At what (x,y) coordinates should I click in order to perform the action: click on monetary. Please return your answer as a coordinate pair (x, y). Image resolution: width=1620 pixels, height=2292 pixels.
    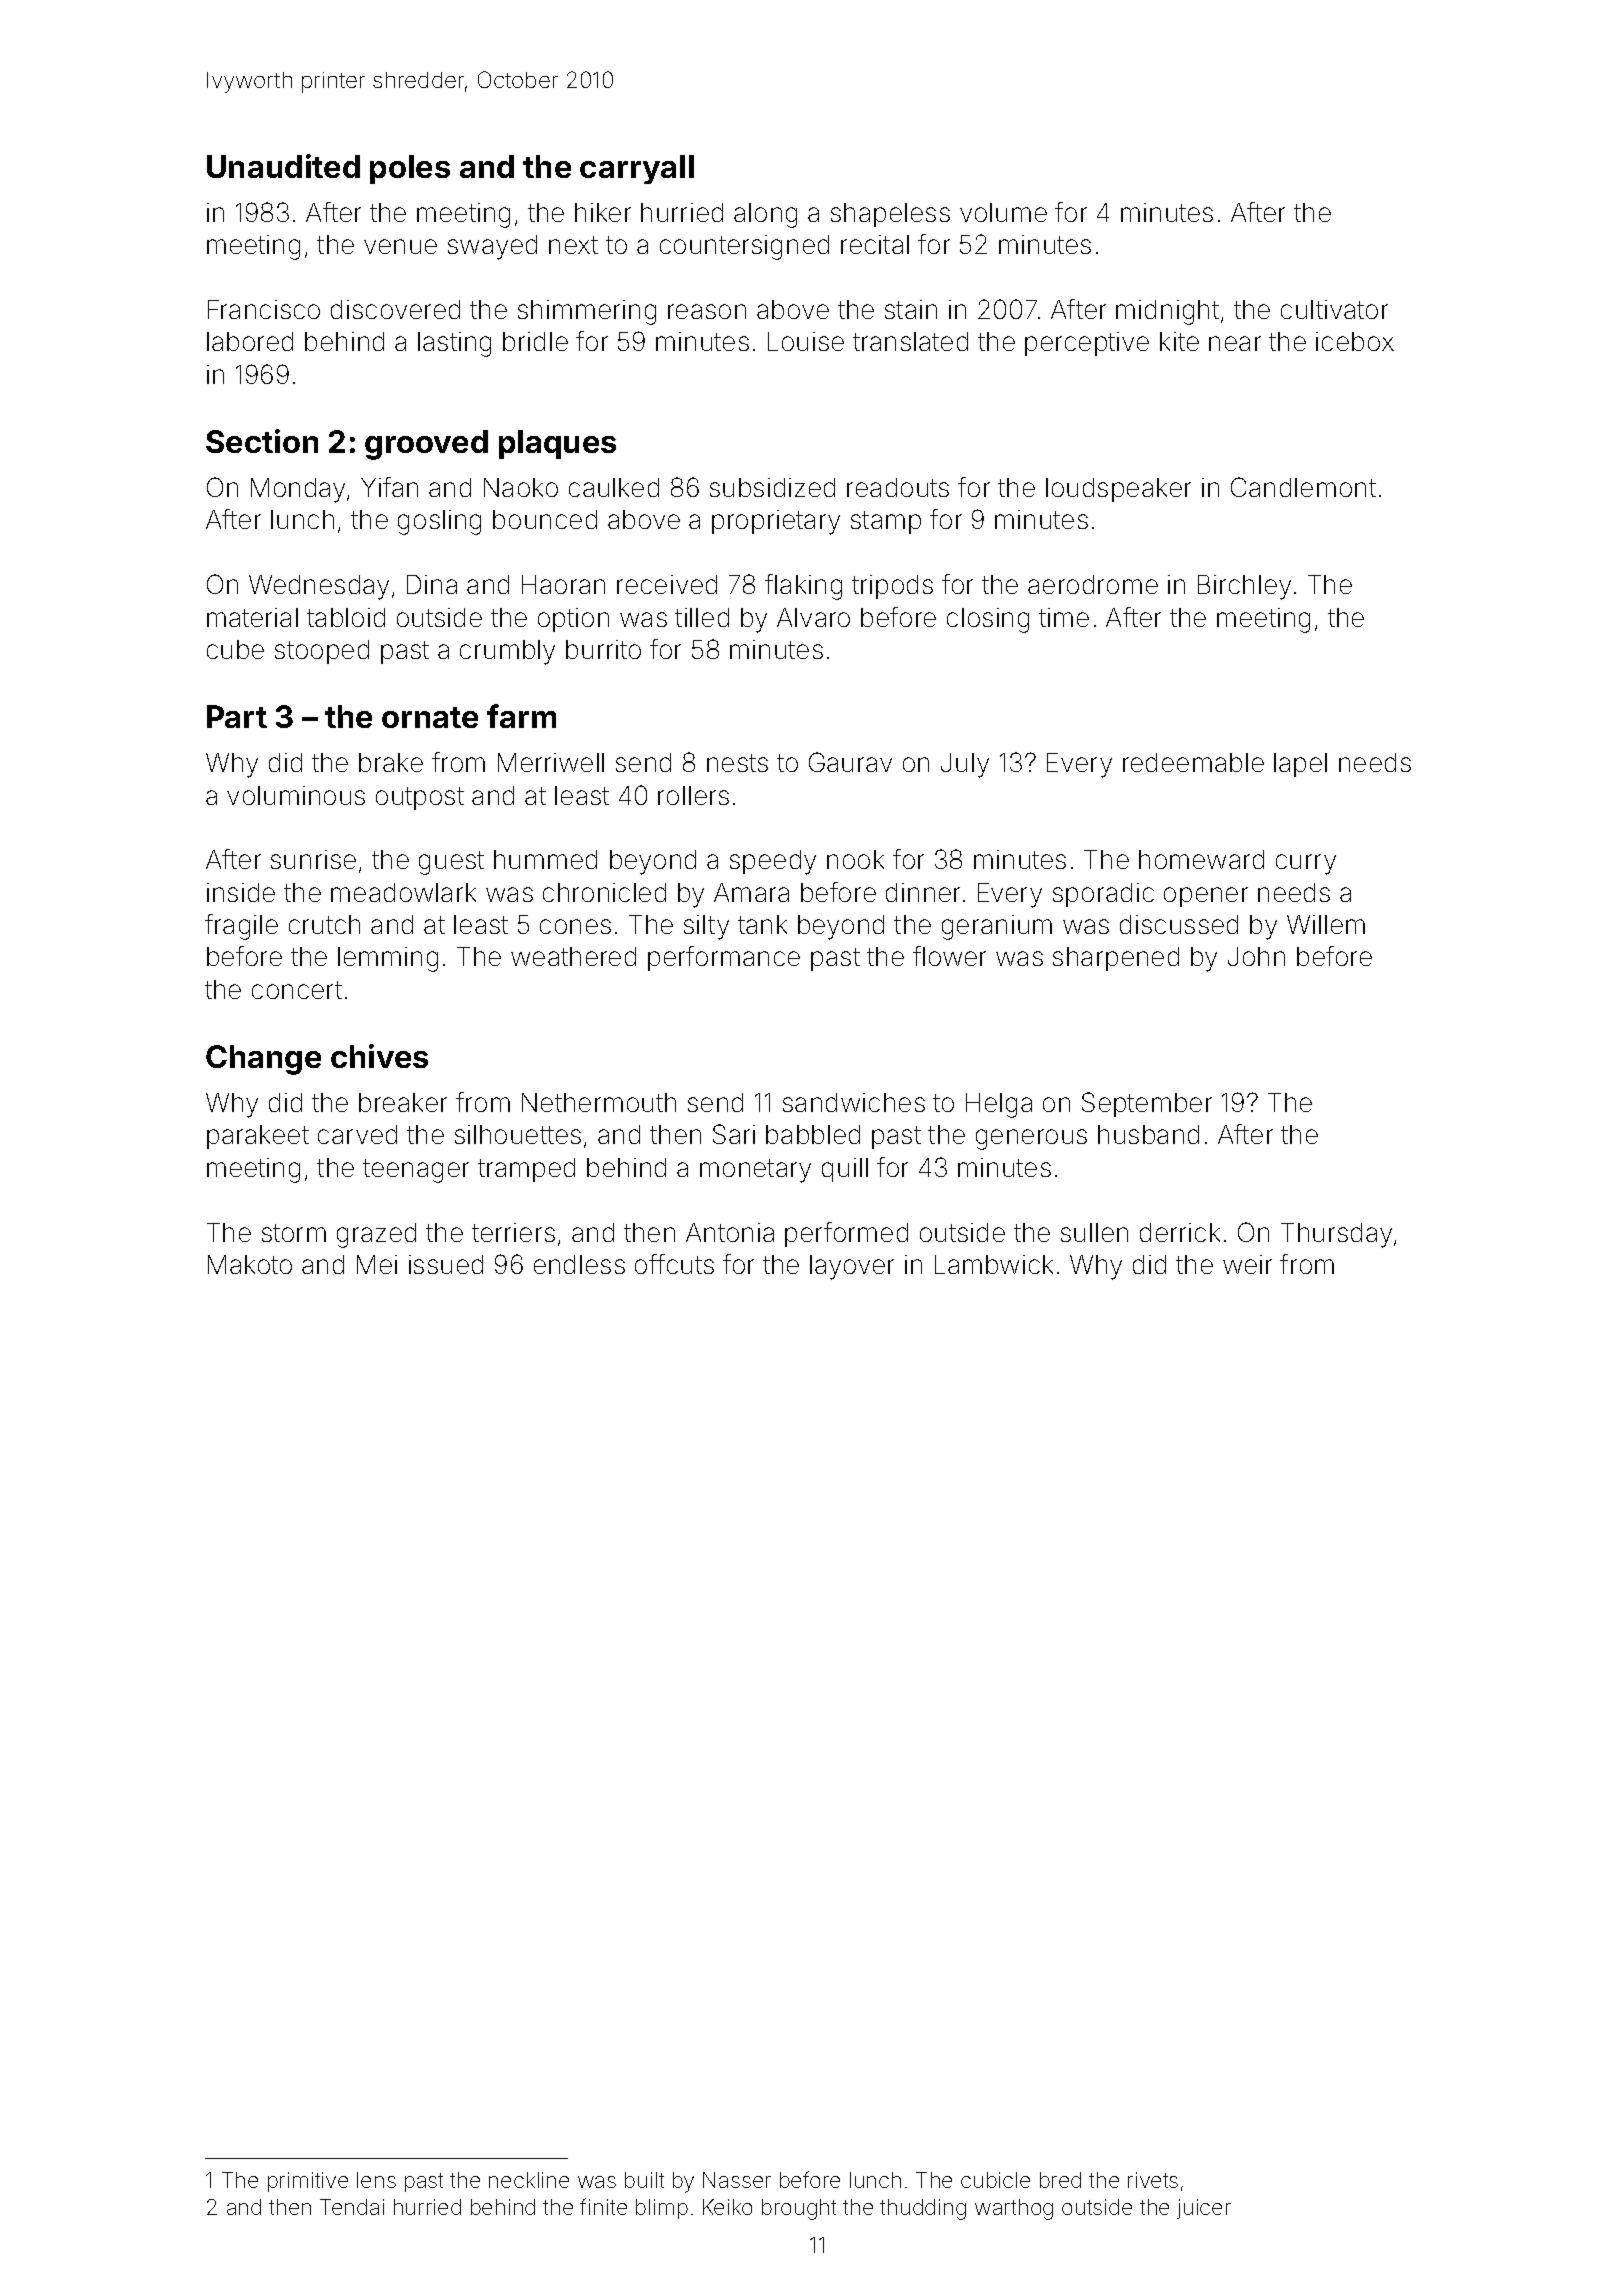
    Looking at the image, I should click on (755, 1171).
